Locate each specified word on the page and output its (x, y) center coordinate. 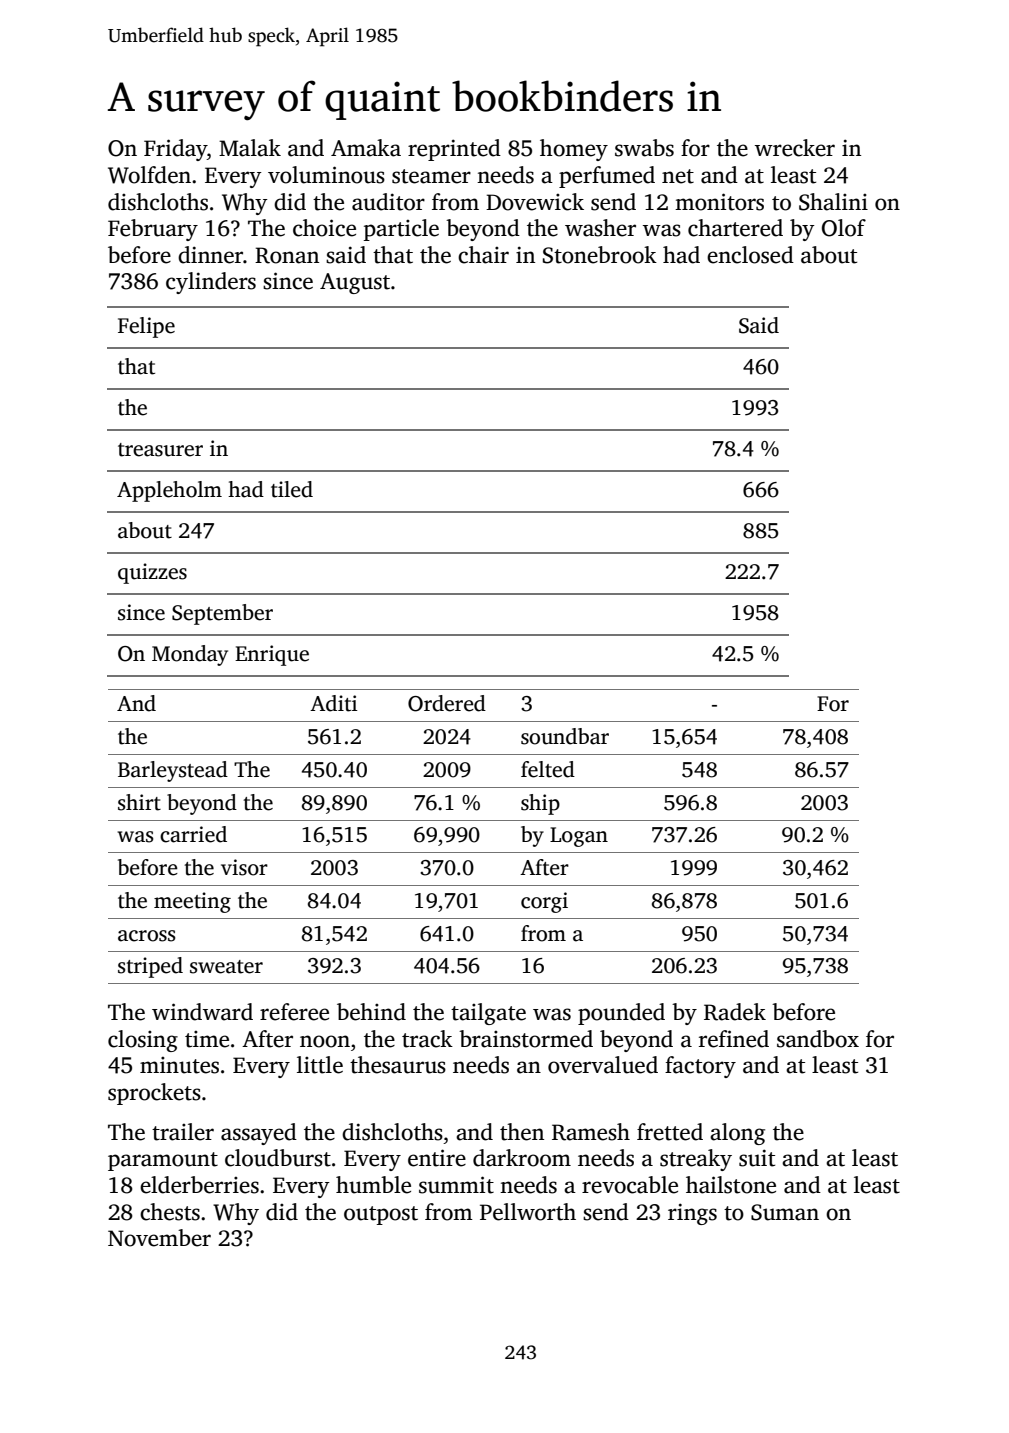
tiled (292, 489)
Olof (844, 228)
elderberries (199, 1185)
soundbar (565, 736)
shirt (139, 802)
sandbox (818, 1039)
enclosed (750, 255)
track (427, 1039)
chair (483, 255)
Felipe (146, 327)
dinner (210, 255)
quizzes (152, 573)
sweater (226, 967)
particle (401, 230)
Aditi (333, 703)
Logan (579, 837)
